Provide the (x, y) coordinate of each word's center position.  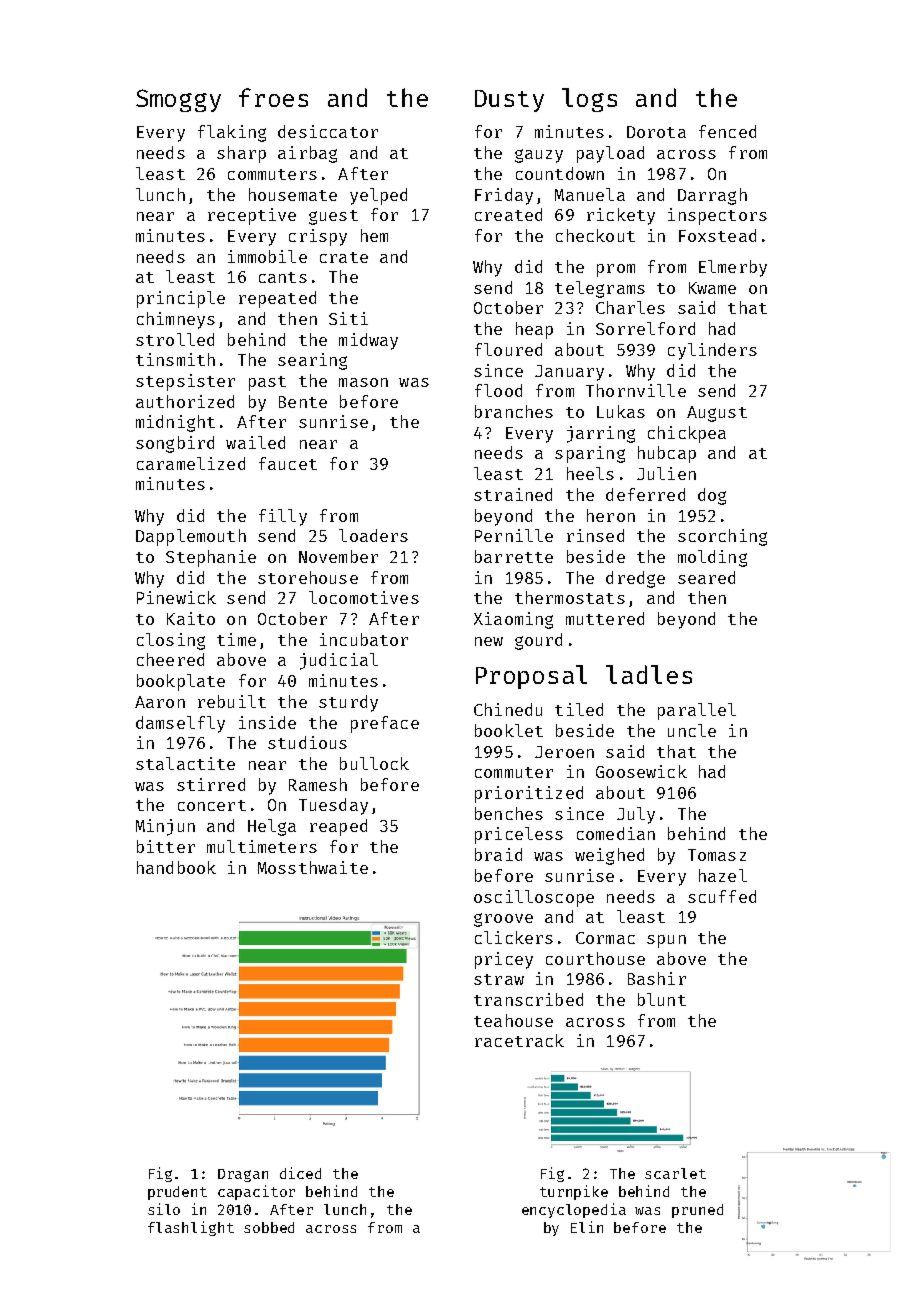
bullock (374, 763)
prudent (177, 1193)
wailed (255, 442)
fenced (727, 131)
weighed (609, 856)
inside (267, 722)
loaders (373, 535)
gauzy (539, 156)
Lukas (621, 411)
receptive (252, 216)
